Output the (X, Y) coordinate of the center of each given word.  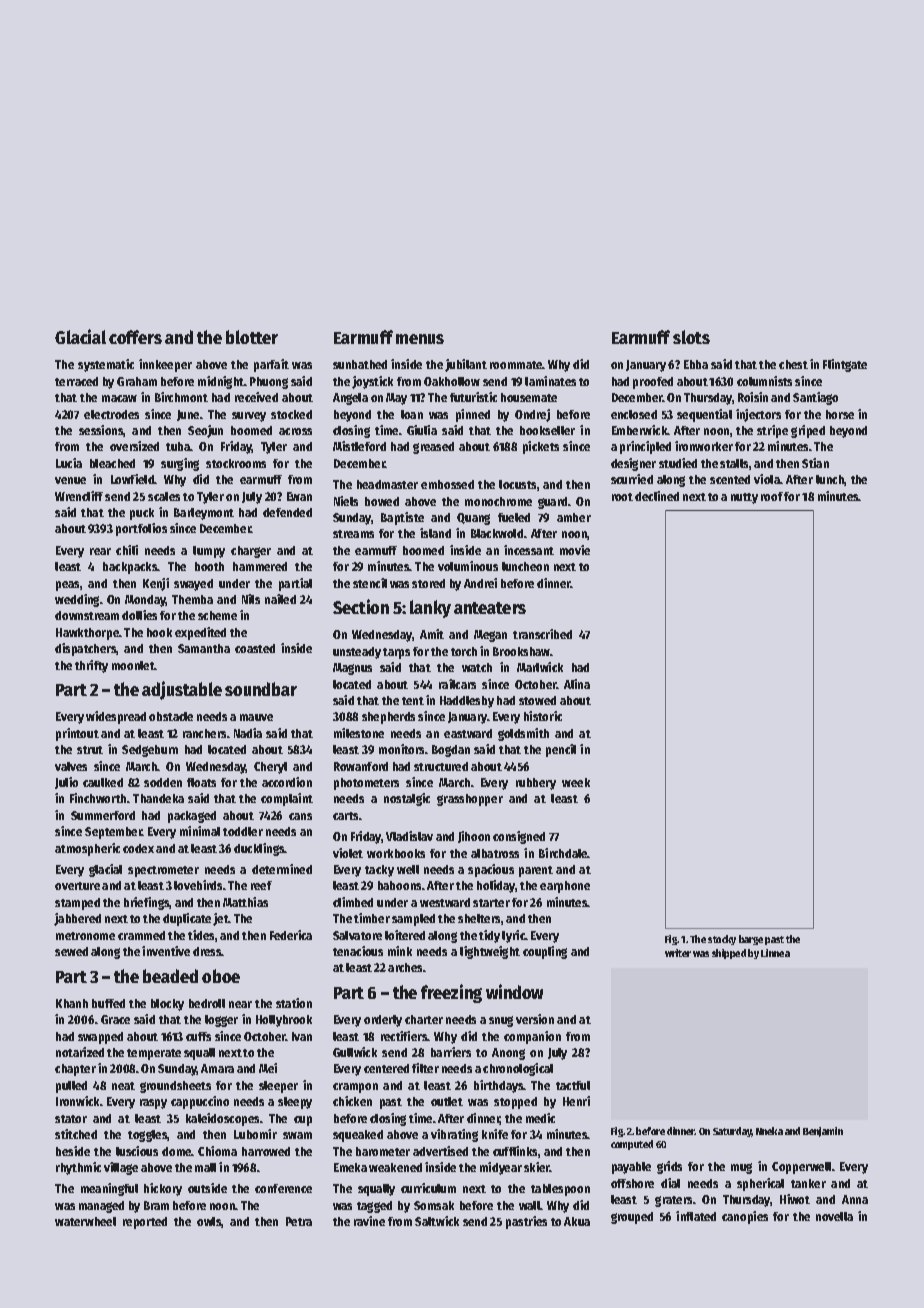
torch (464, 651)
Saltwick (437, 1221)
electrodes (111, 414)
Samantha (204, 648)
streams (353, 534)
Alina (577, 684)
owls (209, 1222)
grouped (632, 1218)
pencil (561, 750)
